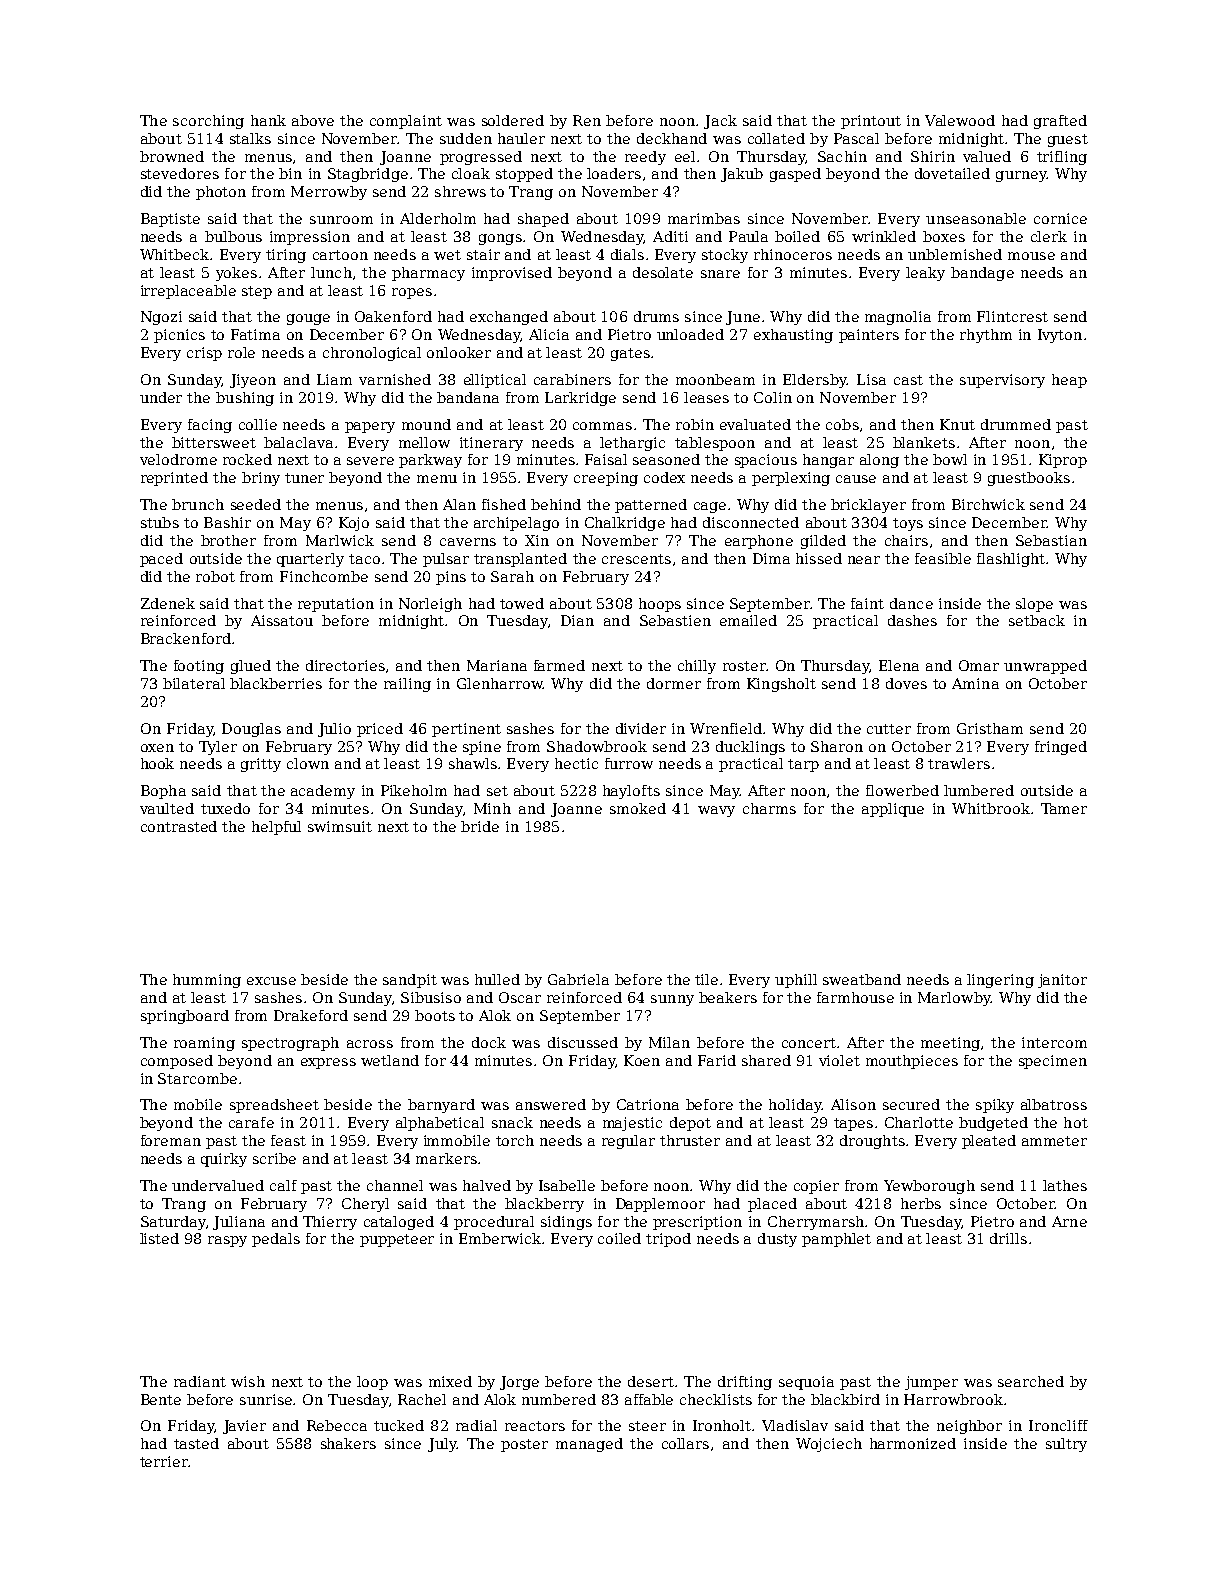 The width and height of the screenshot is (1227, 1588). What do you see at coordinates (1066, 1445) in the screenshot?
I see `sultry` at bounding box center [1066, 1445].
